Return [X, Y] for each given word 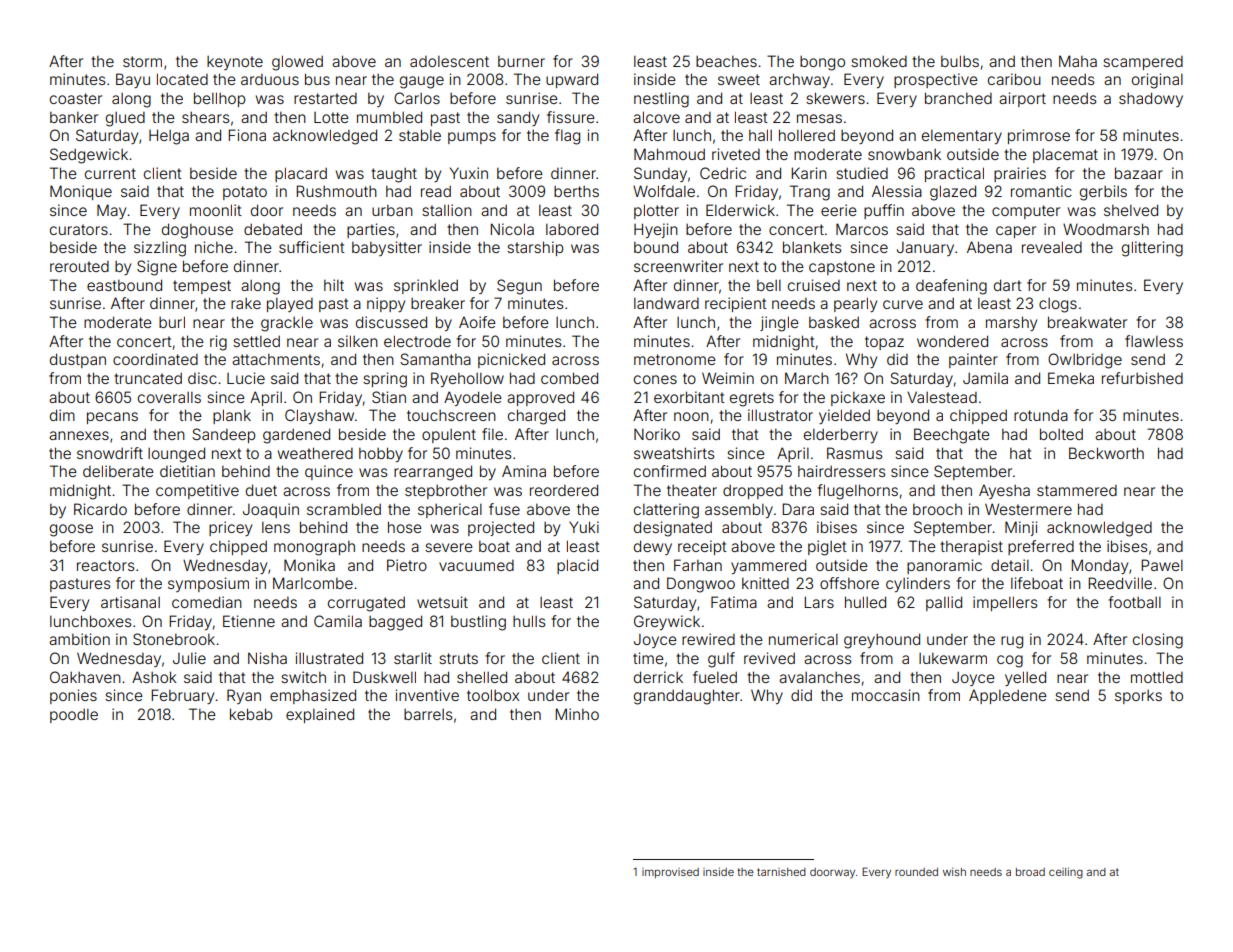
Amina [524, 471]
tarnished [781, 872]
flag [567, 137]
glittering [1152, 249]
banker [74, 117]
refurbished [1142, 378]
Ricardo [100, 509]
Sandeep [224, 435]
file [492, 434]
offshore [849, 583]
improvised [670, 873]
